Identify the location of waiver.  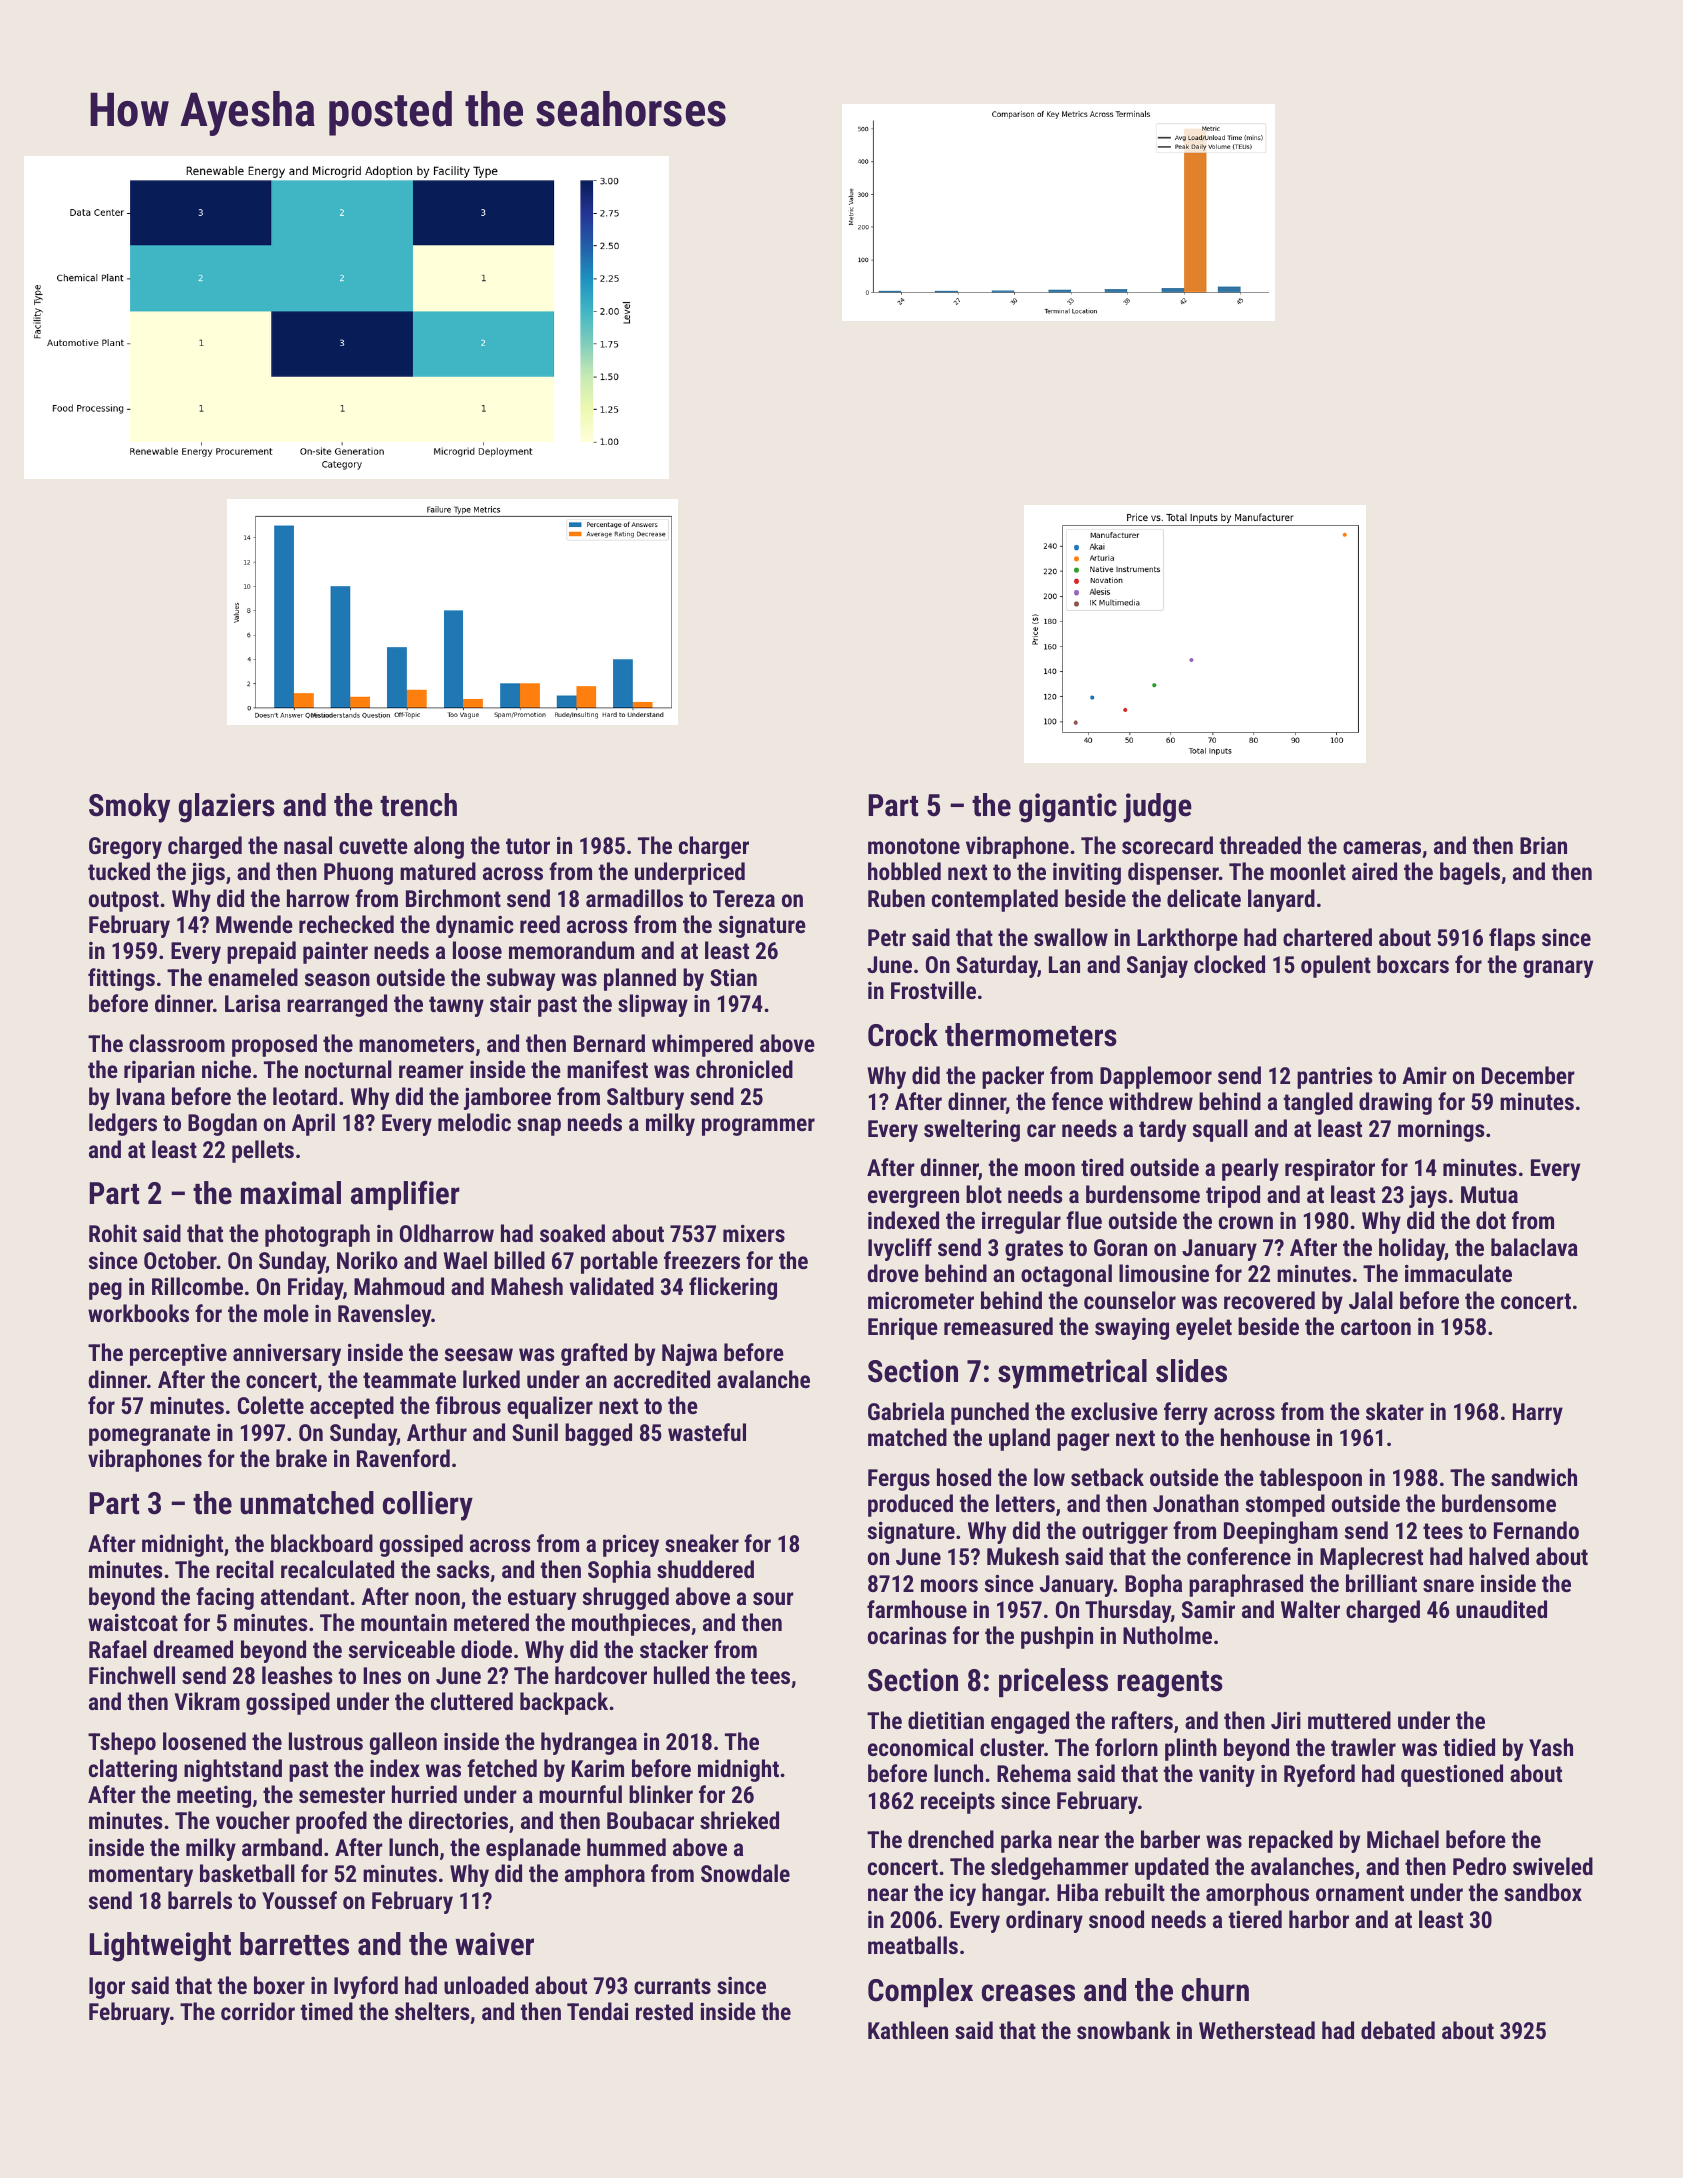
(494, 1944).
